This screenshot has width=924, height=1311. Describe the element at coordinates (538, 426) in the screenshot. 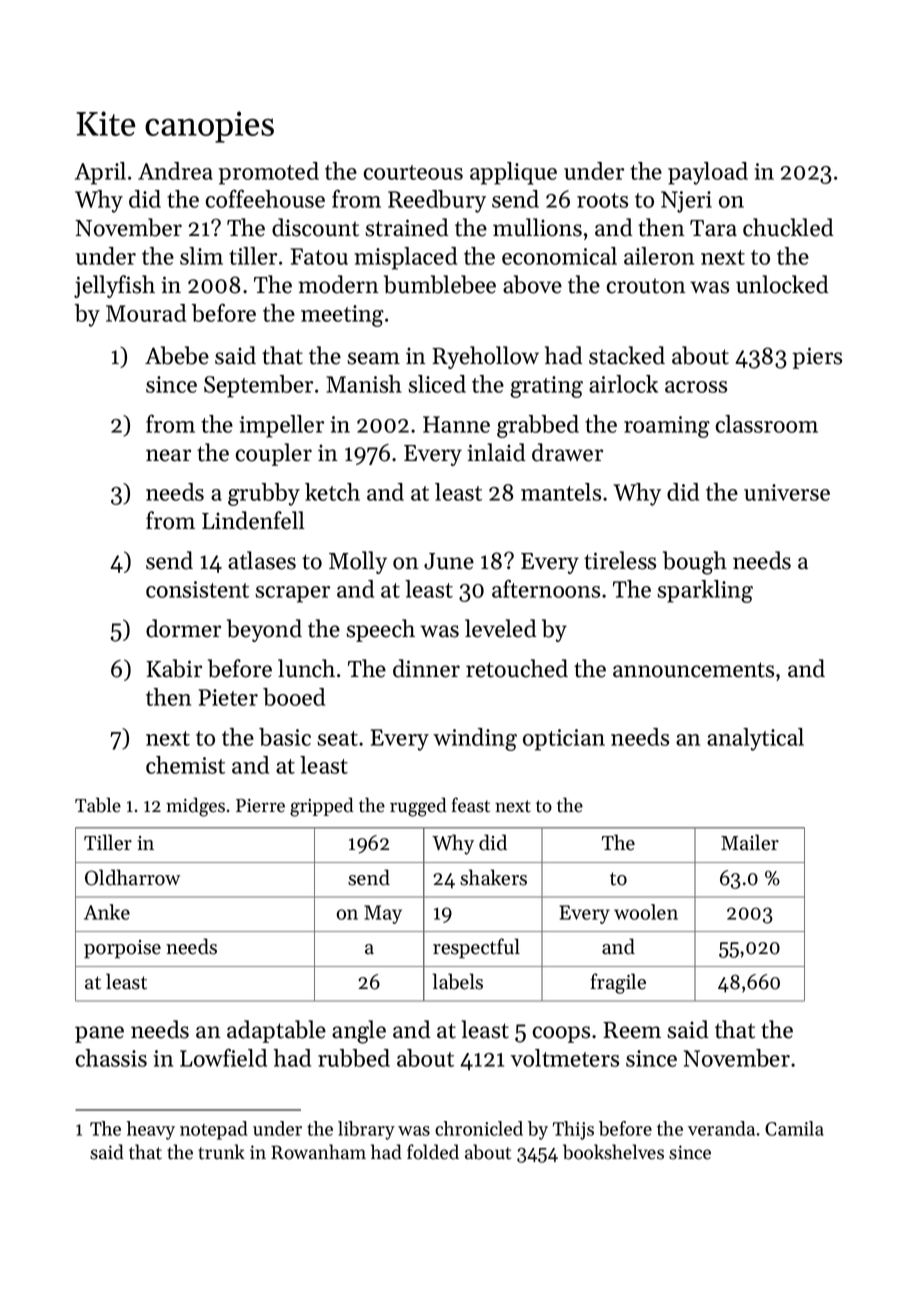

I see `grabbed` at that location.
